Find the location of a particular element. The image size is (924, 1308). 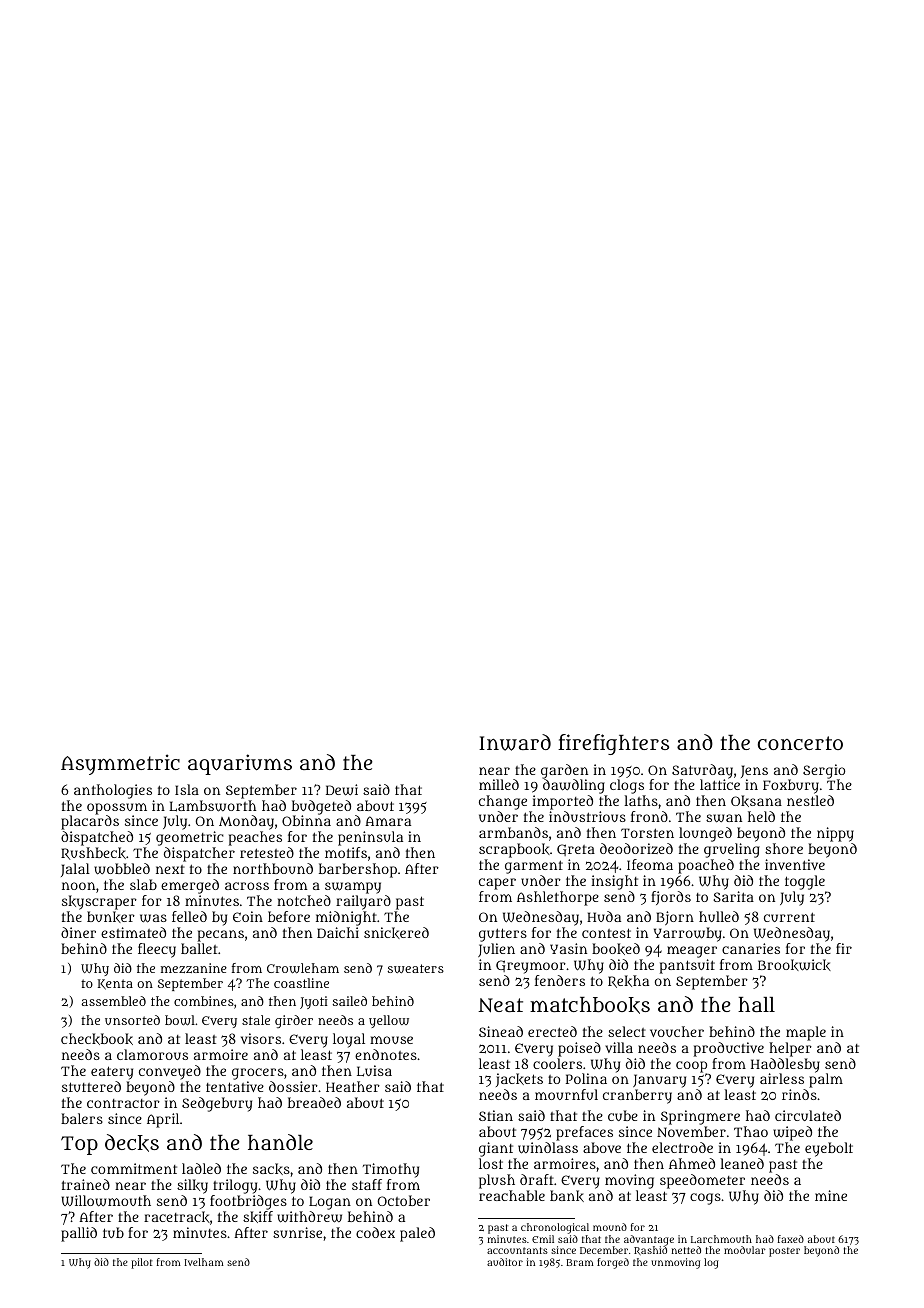

giant is located at coordinates (496, 1149).
